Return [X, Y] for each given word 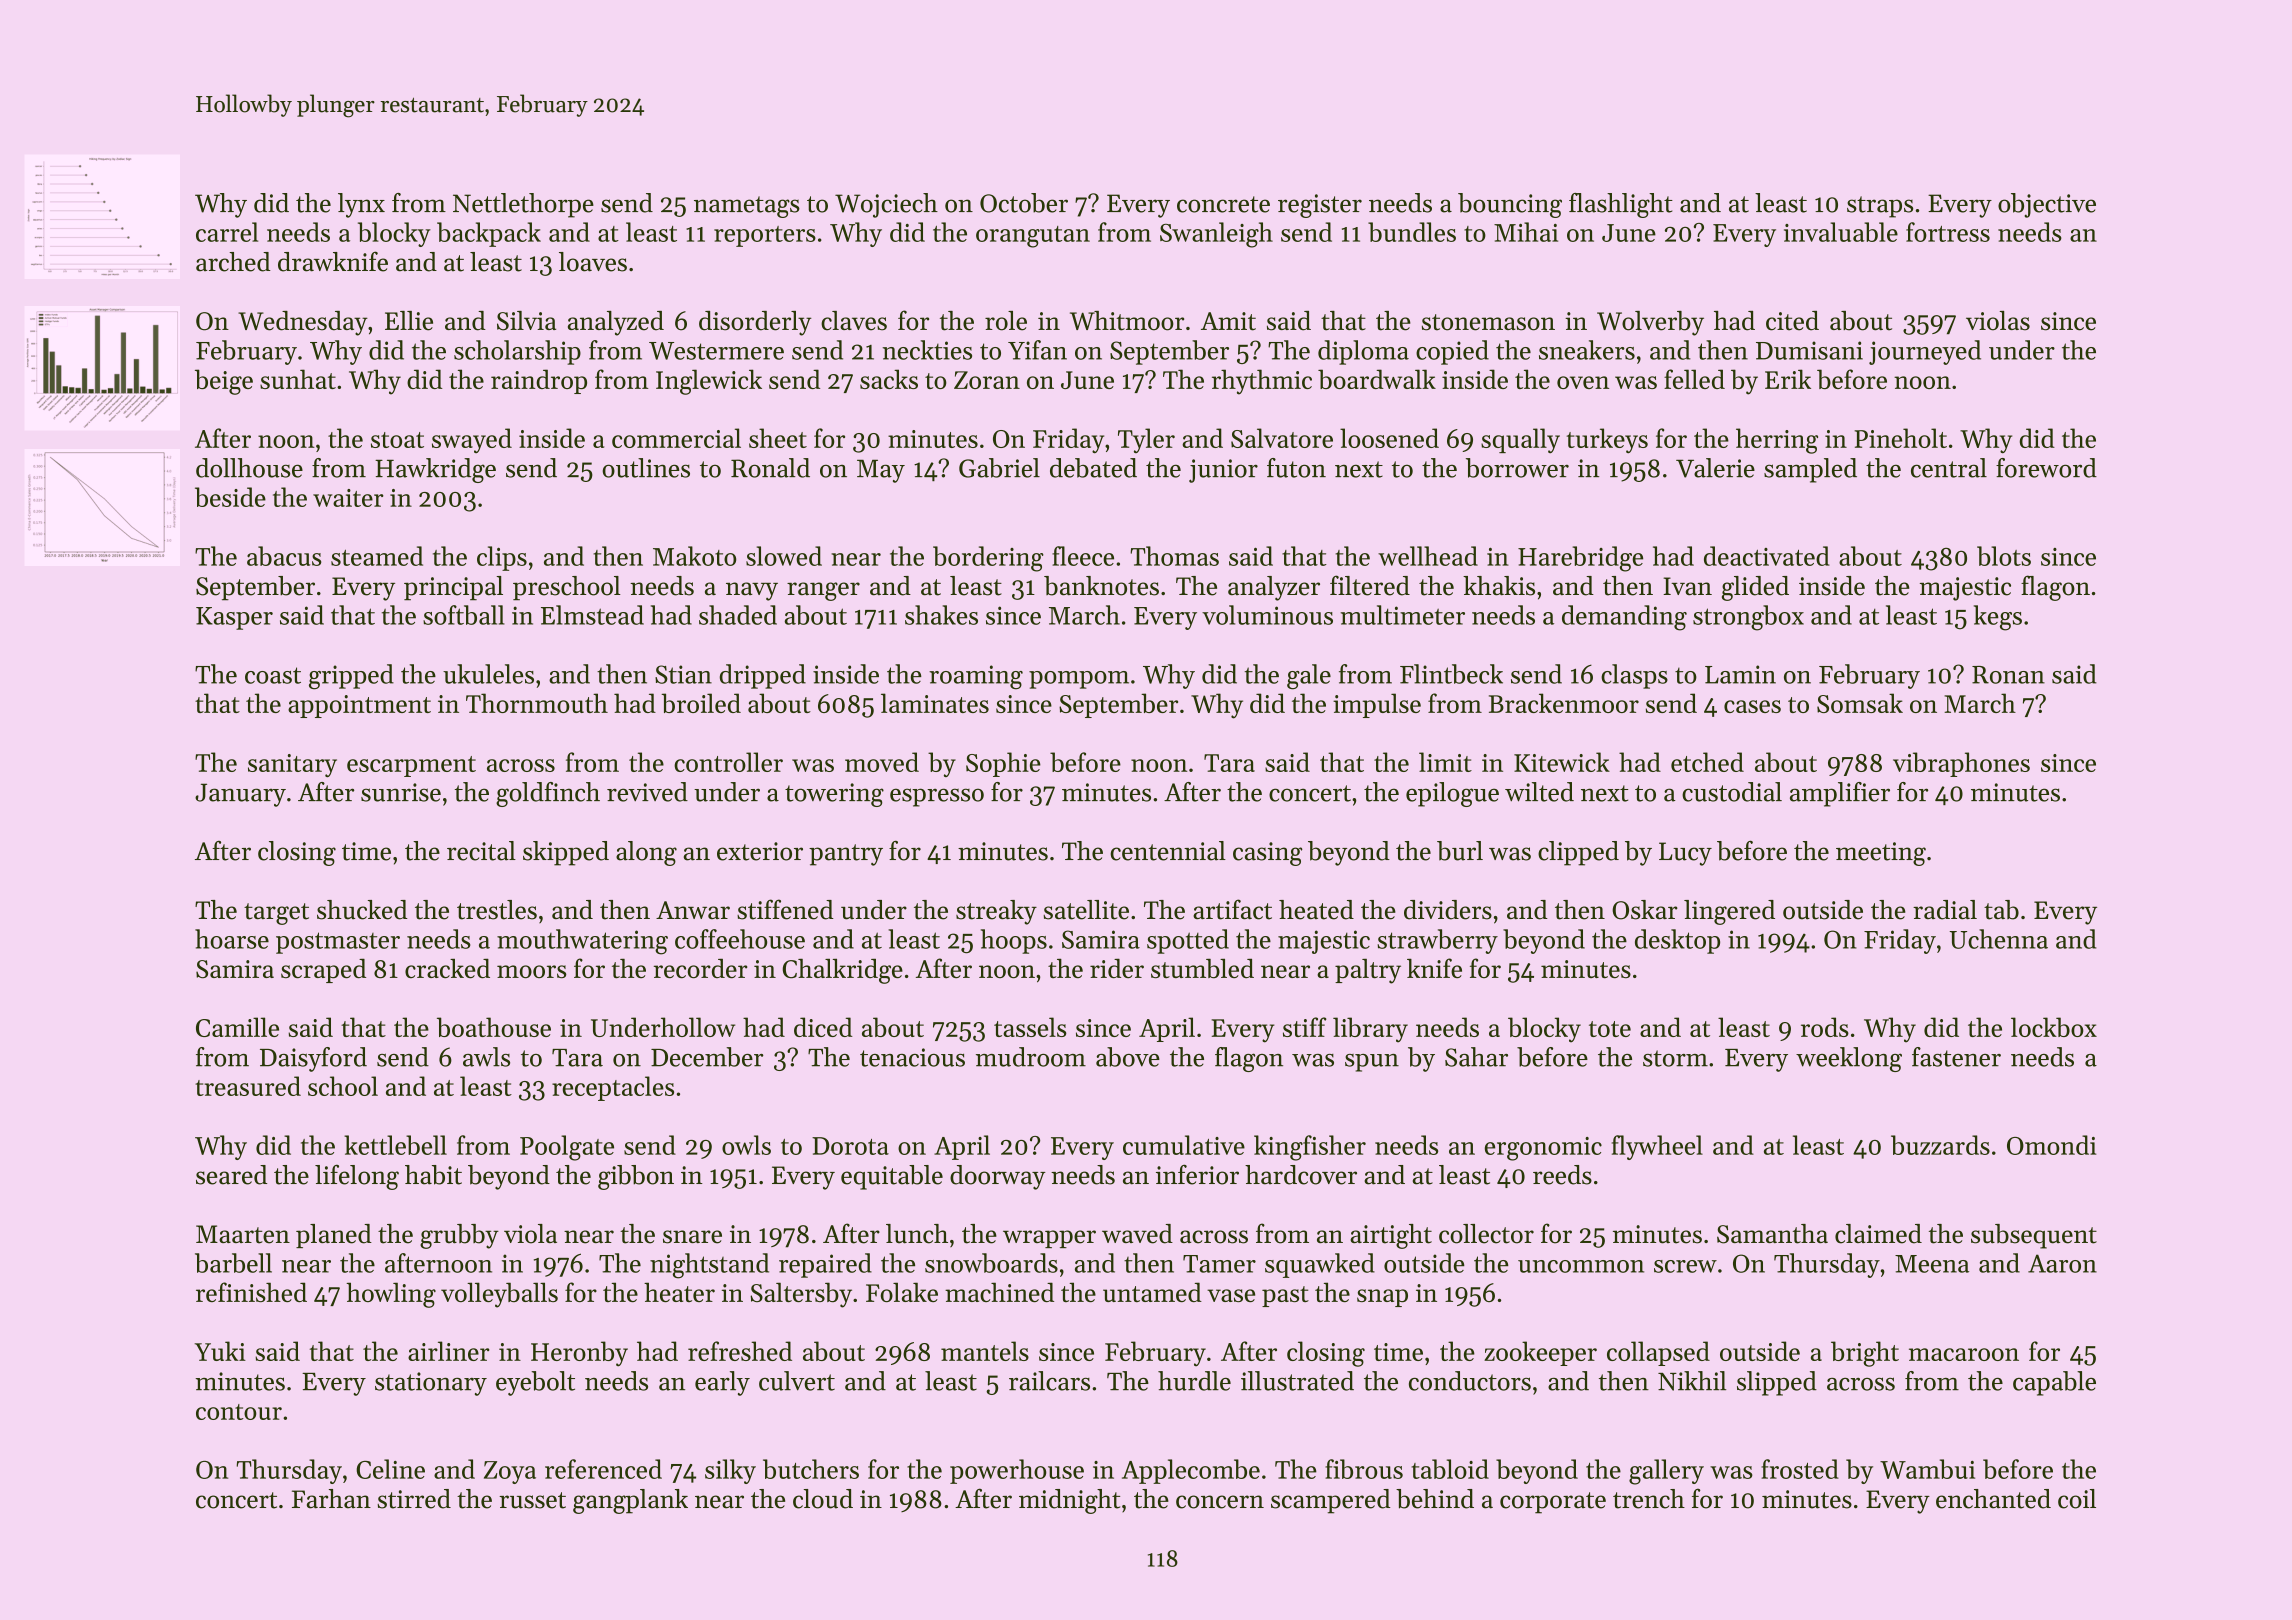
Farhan [331, 1499]
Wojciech [886, 205]
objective [2047, 205]
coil [2077, 1499]
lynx [361, 205]
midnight [1069, 1501]
